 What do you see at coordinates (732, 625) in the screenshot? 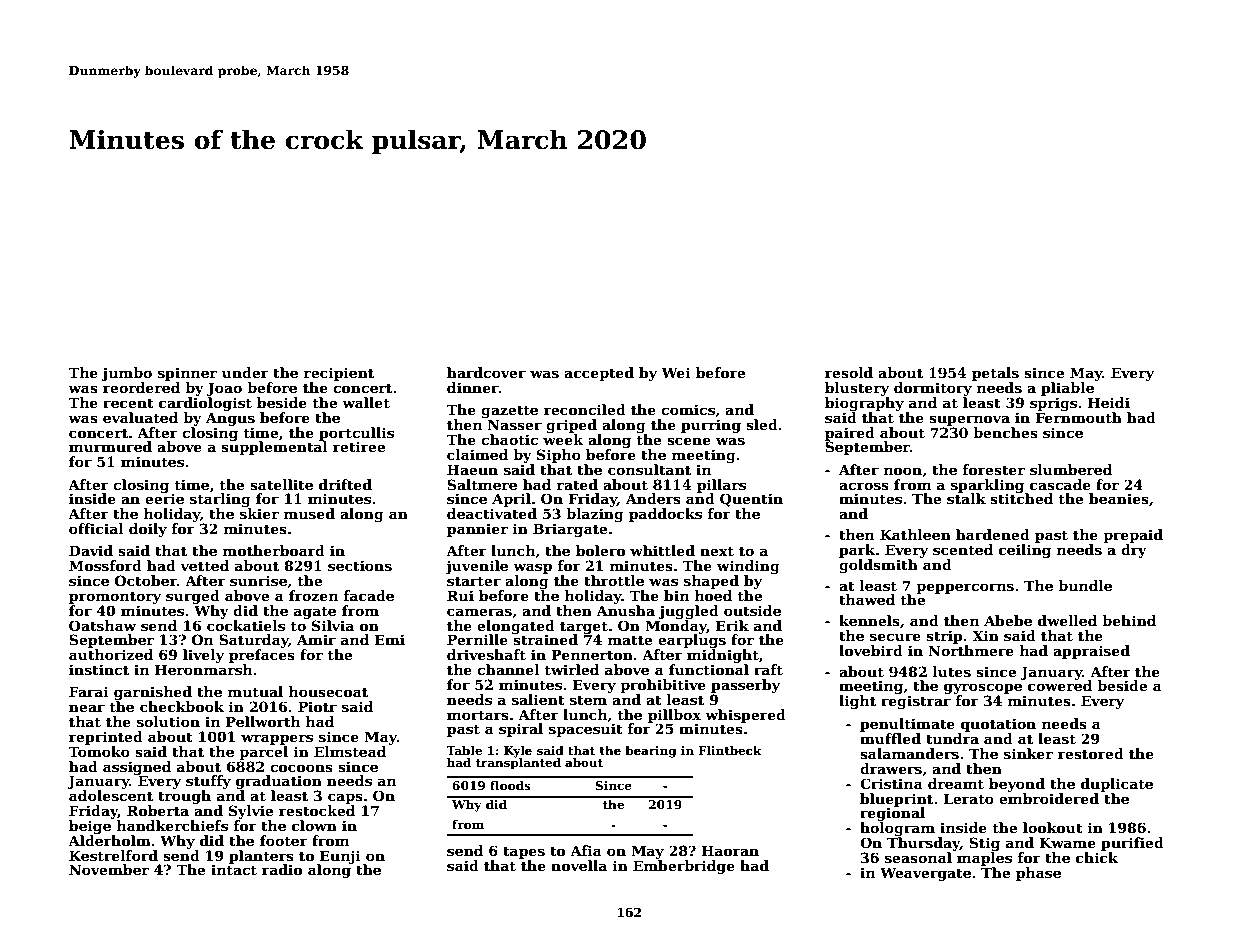
I see `Erik` at bounding box center [732, 625].
